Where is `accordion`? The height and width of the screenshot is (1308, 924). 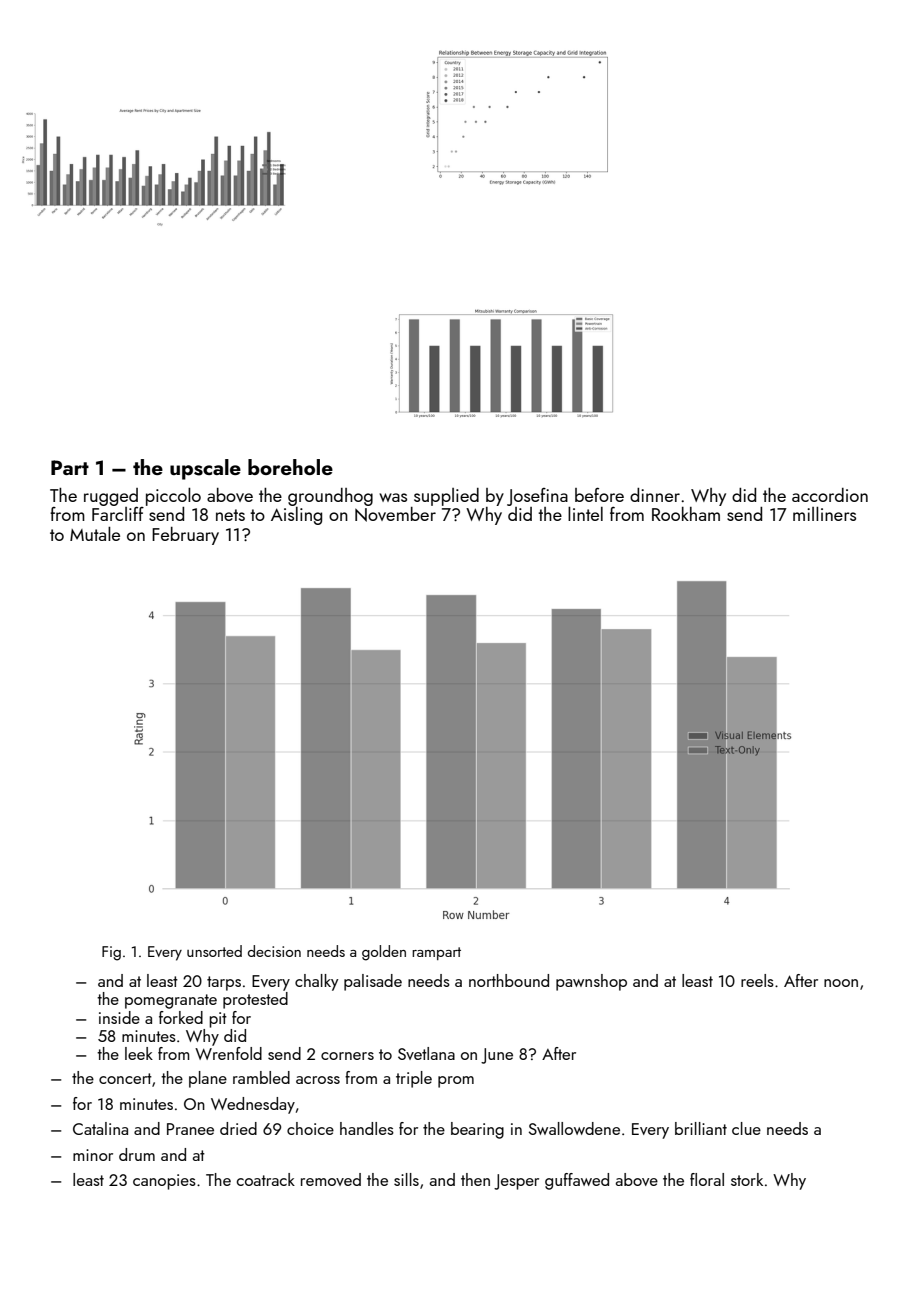 accordion is located at coordinates (830, 495).
